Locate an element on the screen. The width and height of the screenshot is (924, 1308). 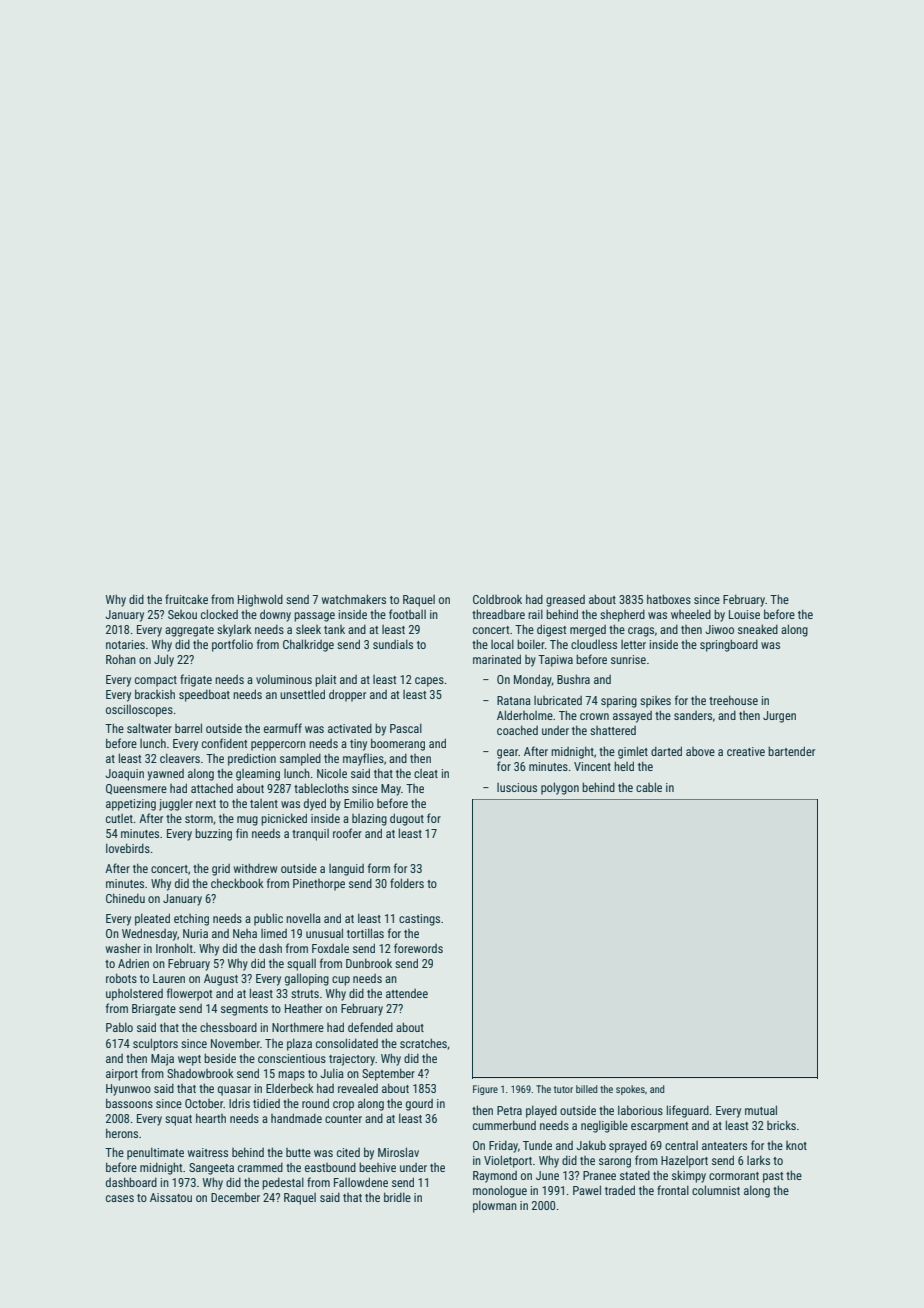
Coldbrook is located at coordinates (497, 599).
